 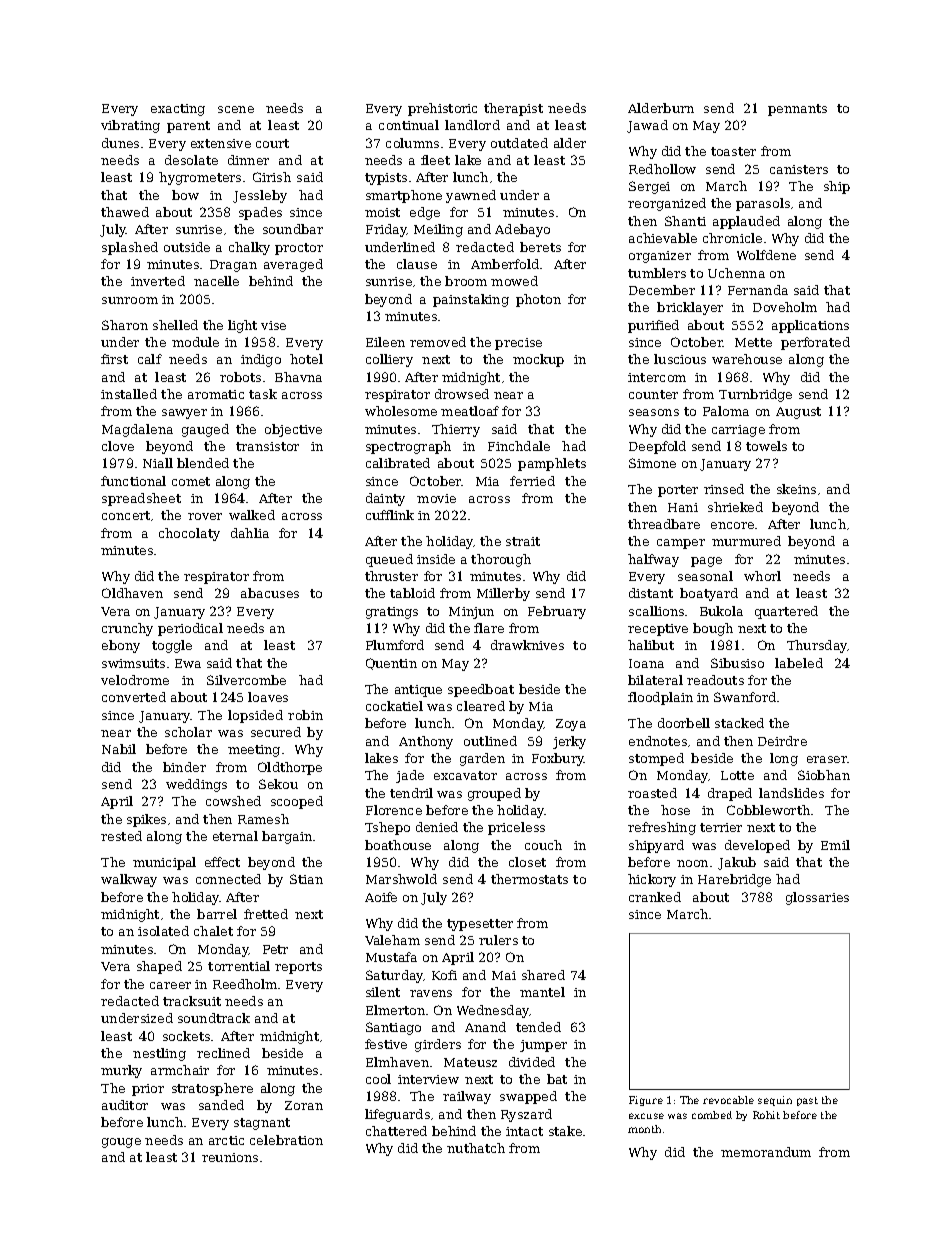 I want to click on inverted, so click(x=158, y=281).
